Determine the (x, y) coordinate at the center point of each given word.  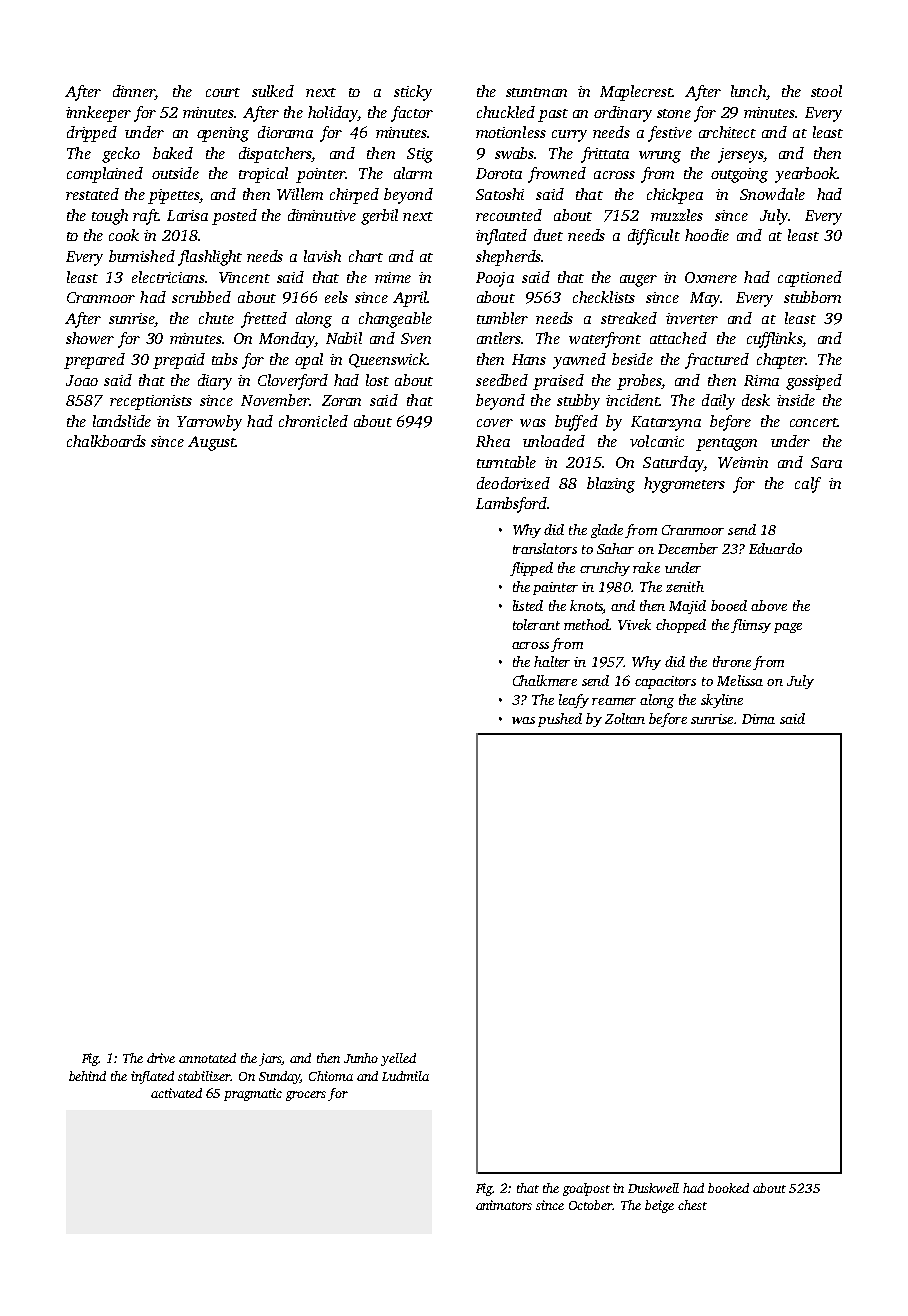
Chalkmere (545, 680)
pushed (560, 720)
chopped (681, 626)
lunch (748, 91)
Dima (758, 719)
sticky (413, 93)
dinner (134, 92)
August (211, 443)
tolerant (536, 624)
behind (87, 1076)
